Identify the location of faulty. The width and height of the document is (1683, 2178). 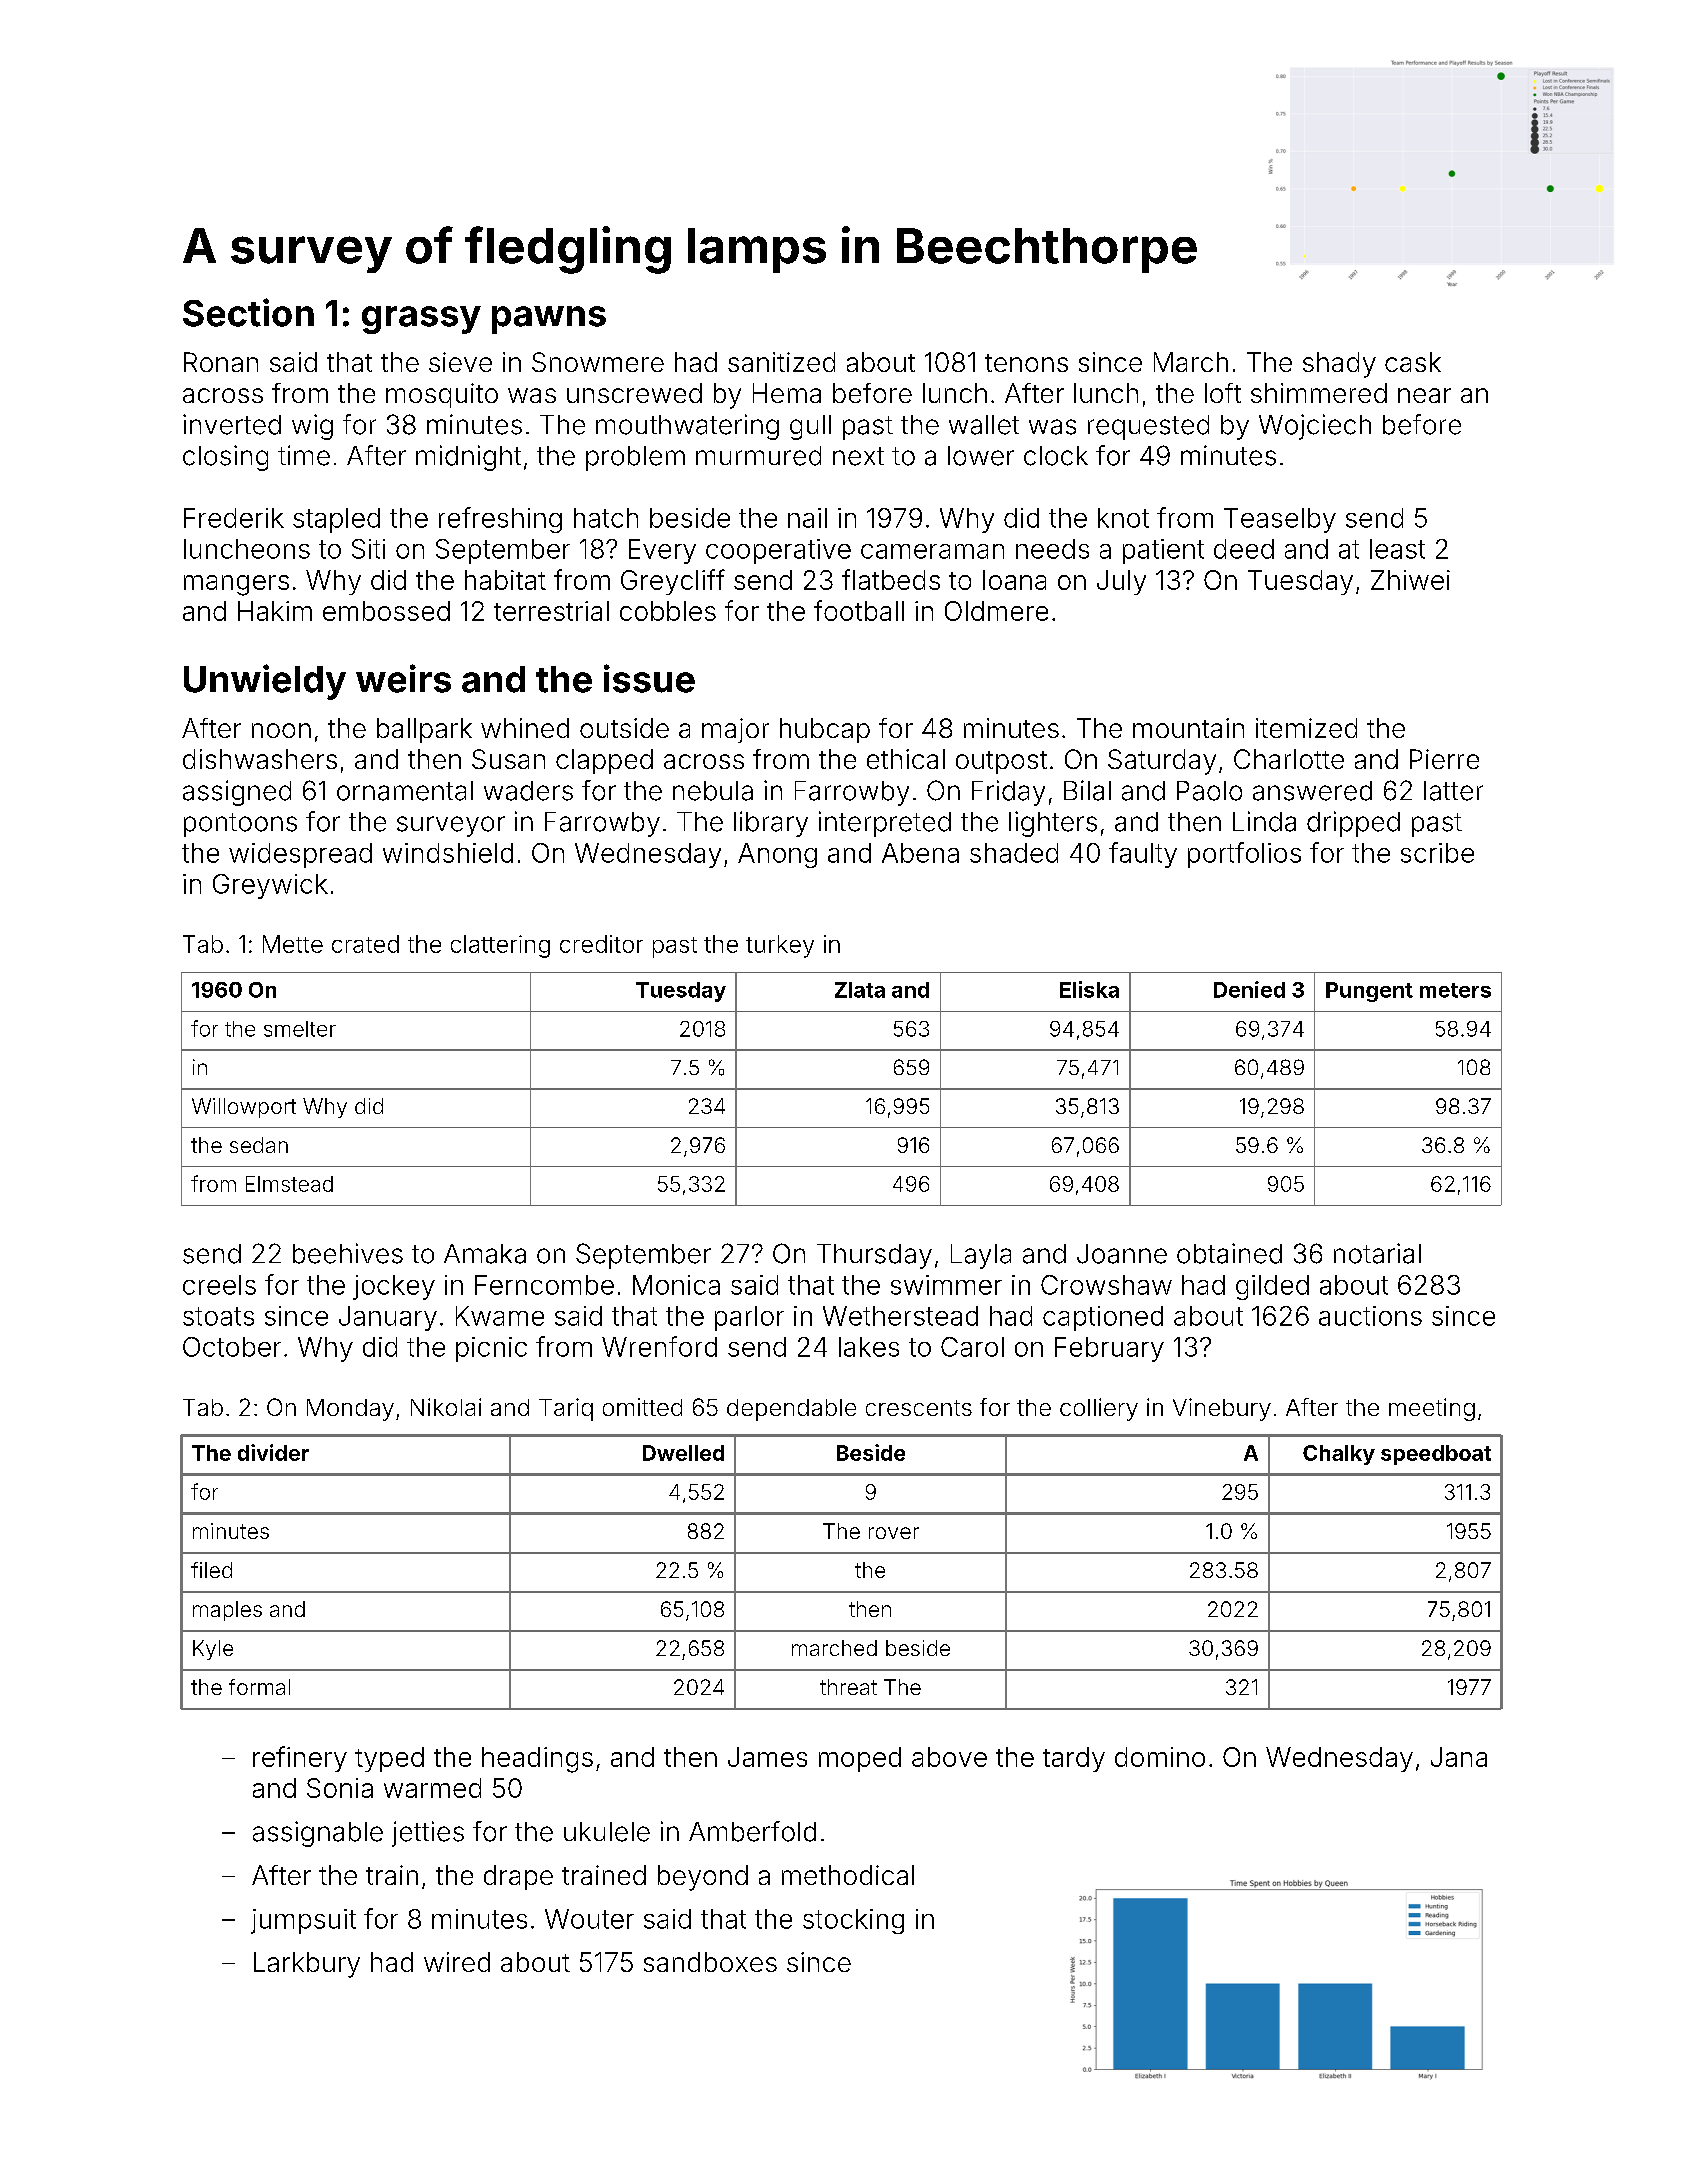
(1143, 855).
